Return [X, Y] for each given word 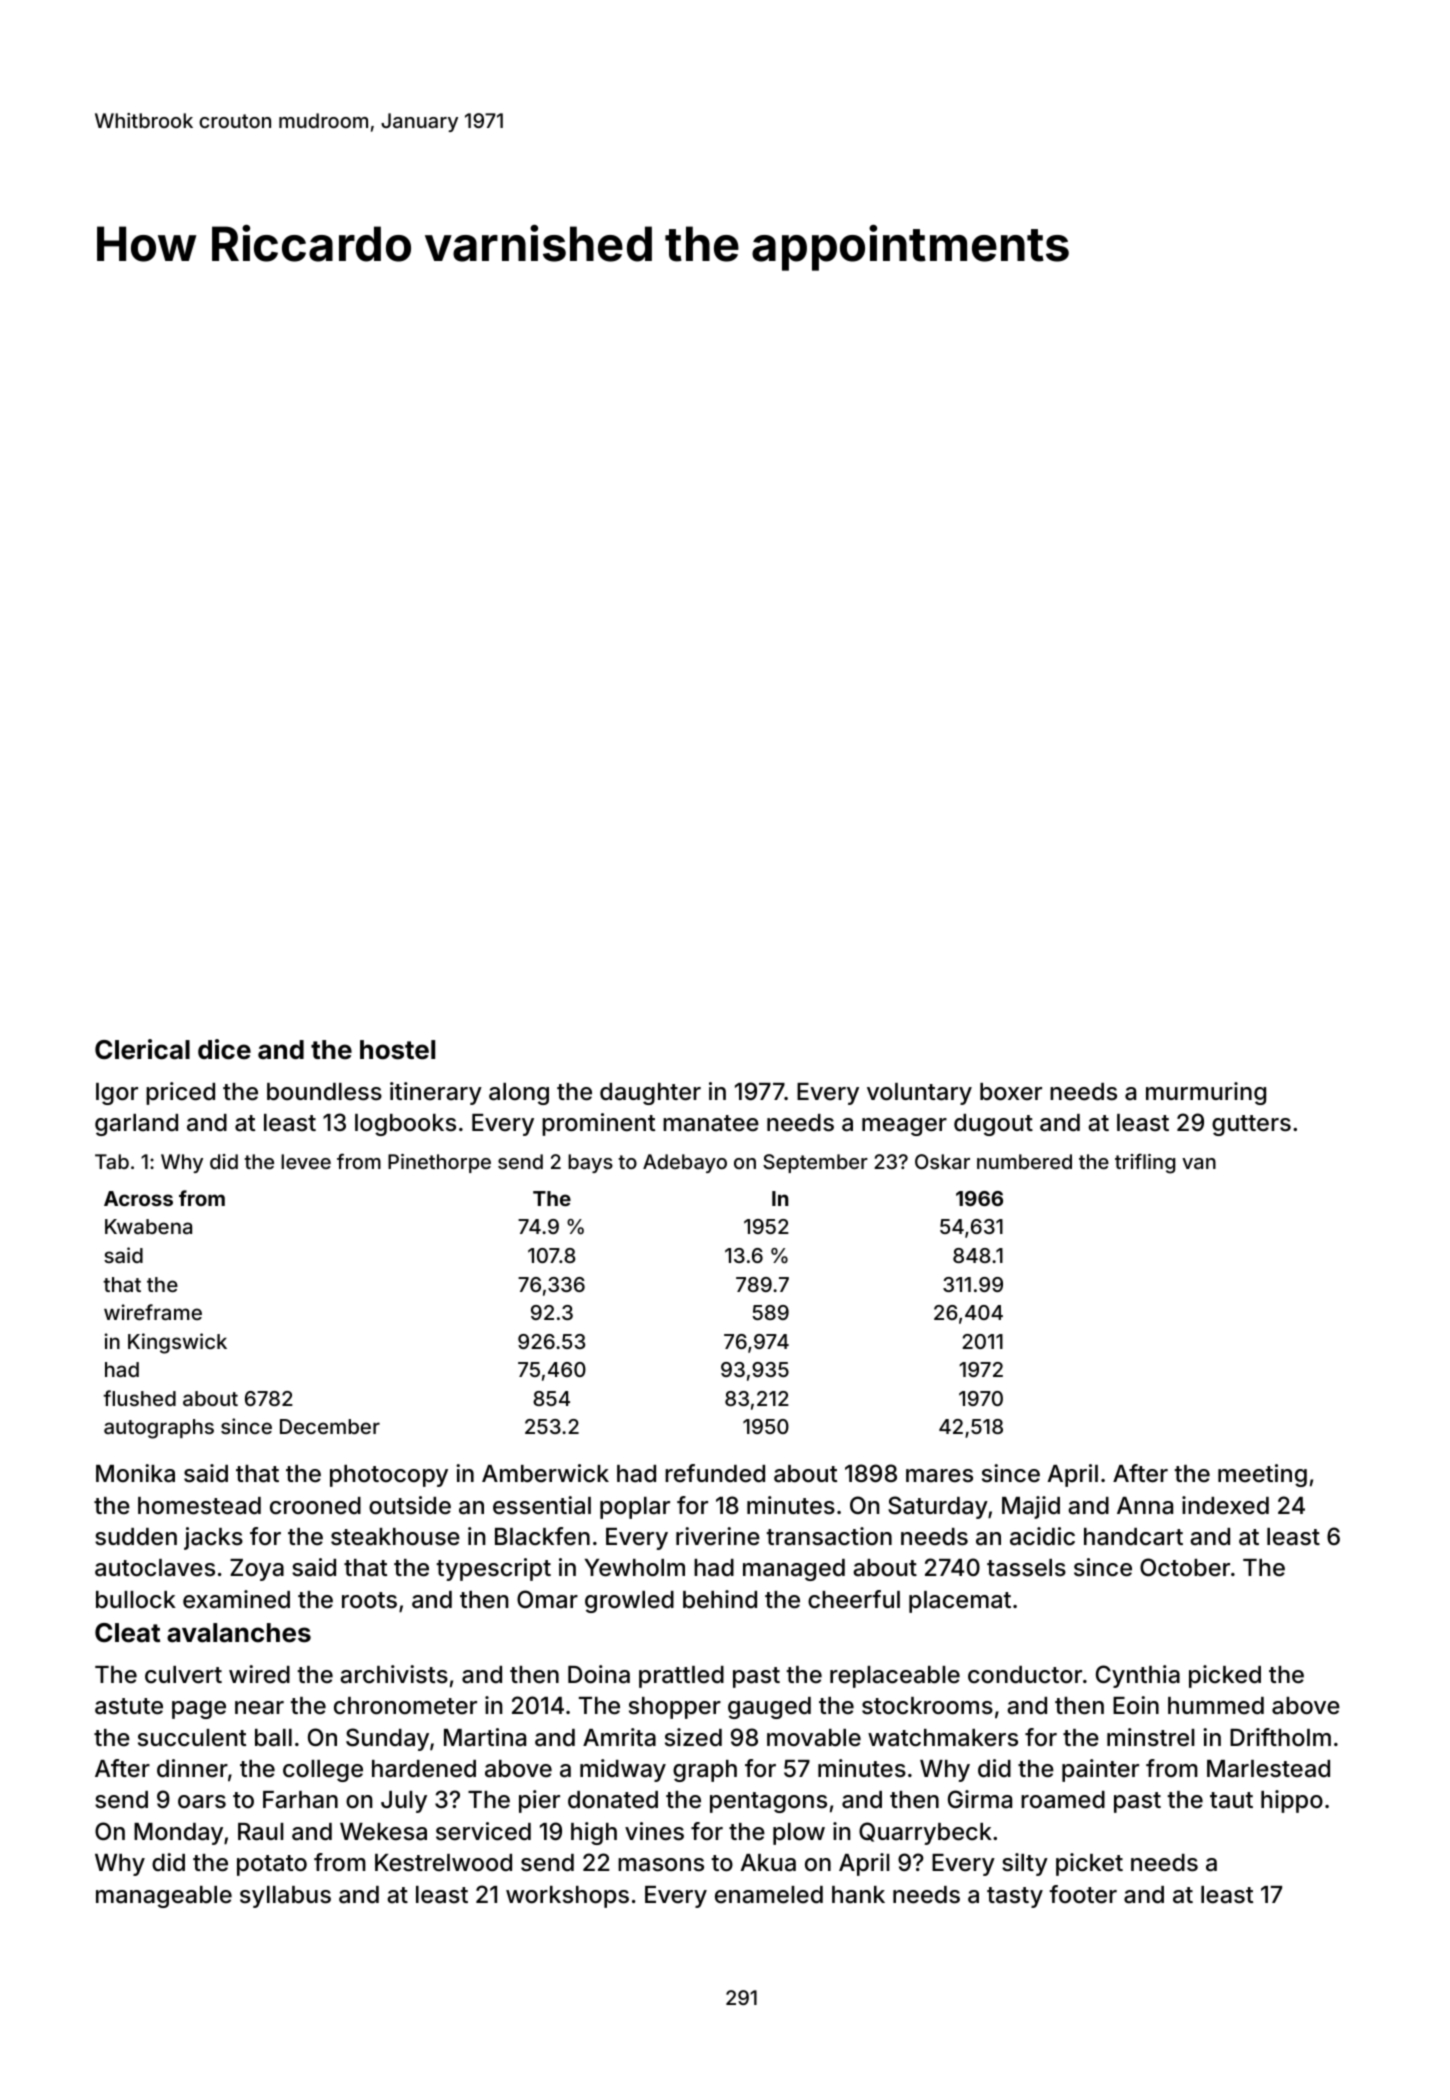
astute [129, 1706]
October [1185, 1567]
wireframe [153, 1312]
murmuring [1206, 1093]
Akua [768, 1863]
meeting [1262, 1475]
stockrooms [927, 1706]
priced [180, 1093]
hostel [397, 1050]
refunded [715, 1473]
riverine [718, 1536]
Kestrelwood [443, 1863]
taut [1231, 1800]
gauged [769, 1708]
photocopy [389, 1476]
